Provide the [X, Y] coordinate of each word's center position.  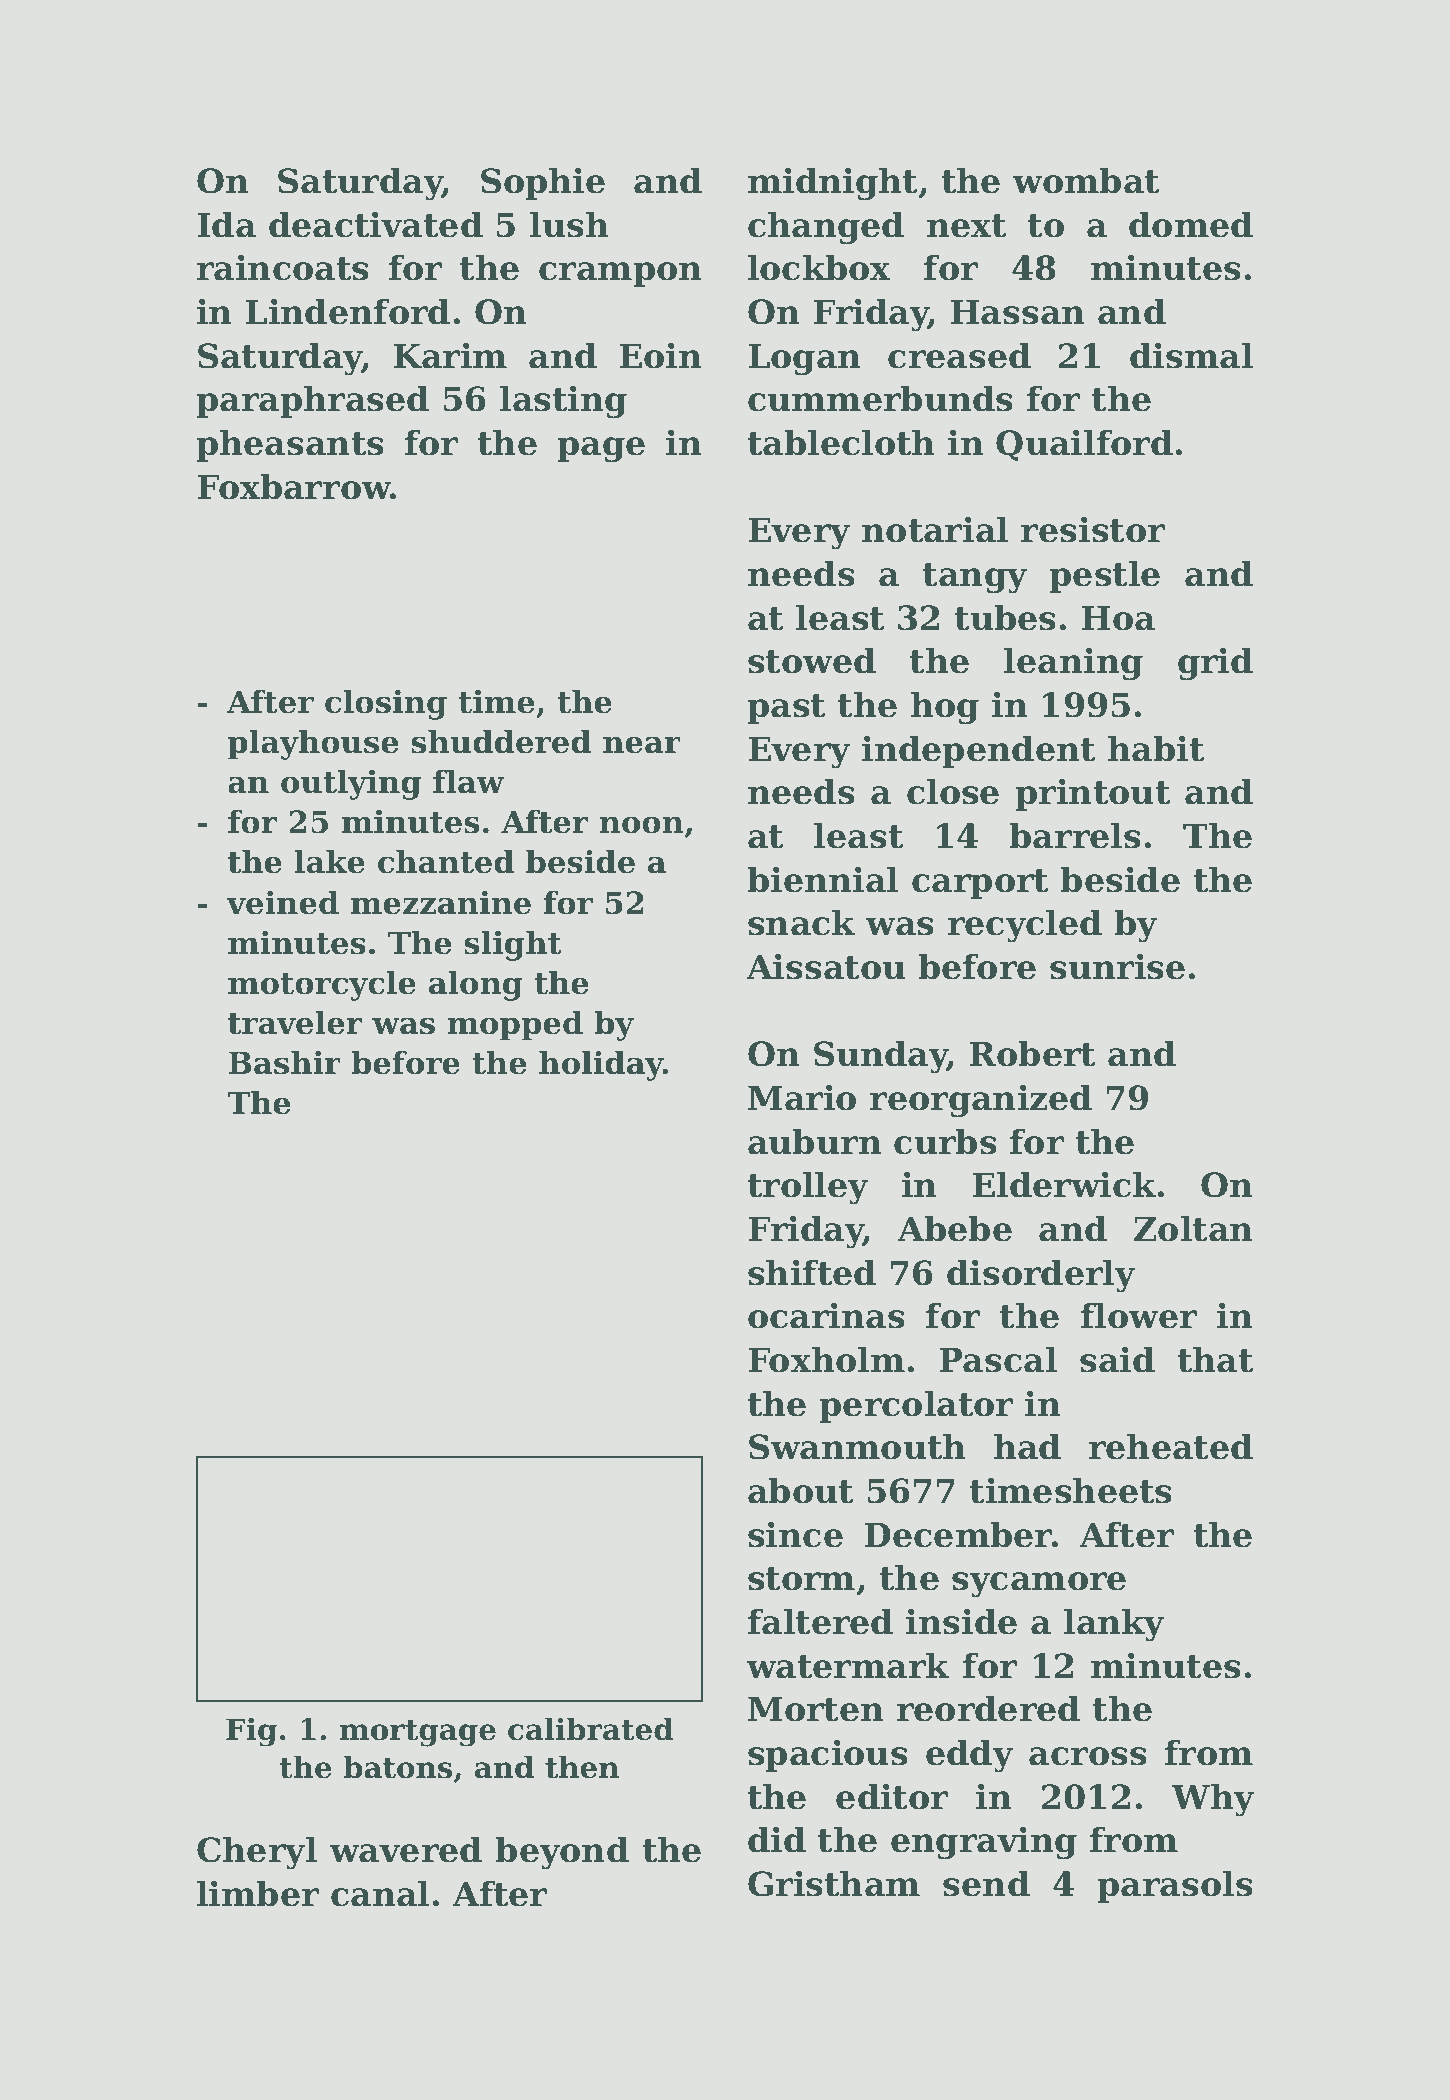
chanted [446, 861]
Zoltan [1193, 1228]
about [800, 1490]
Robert [1032, 1053]
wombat [1085, 180]
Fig [251, 1732]
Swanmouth [857, 1446]
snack [801, 922]
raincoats [283, 267]
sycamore [1039, 1585]
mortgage [417, 1733]
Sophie [543, 183]
